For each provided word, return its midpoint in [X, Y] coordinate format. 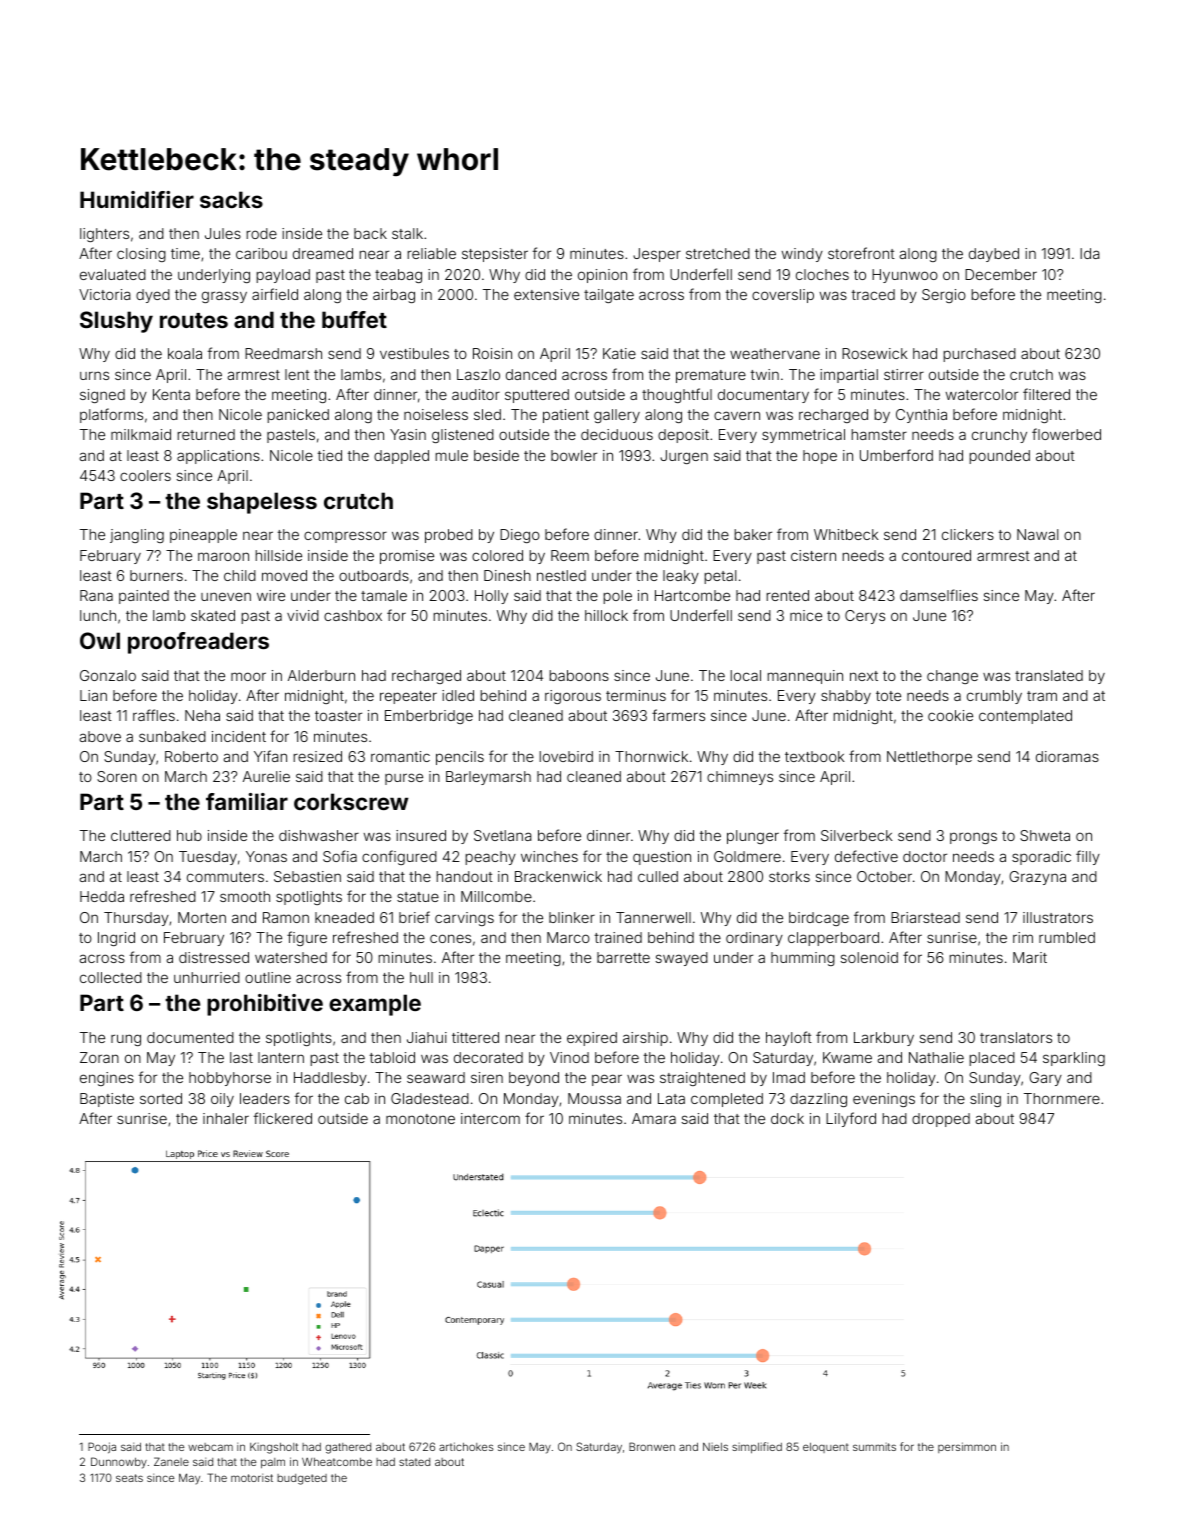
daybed [994, 255]
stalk [407, 233]
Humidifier [137, 199]
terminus [636, 695]
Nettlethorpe [929, 758]
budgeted [302, 1479]
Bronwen [652, 1446]
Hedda [102, 896]
